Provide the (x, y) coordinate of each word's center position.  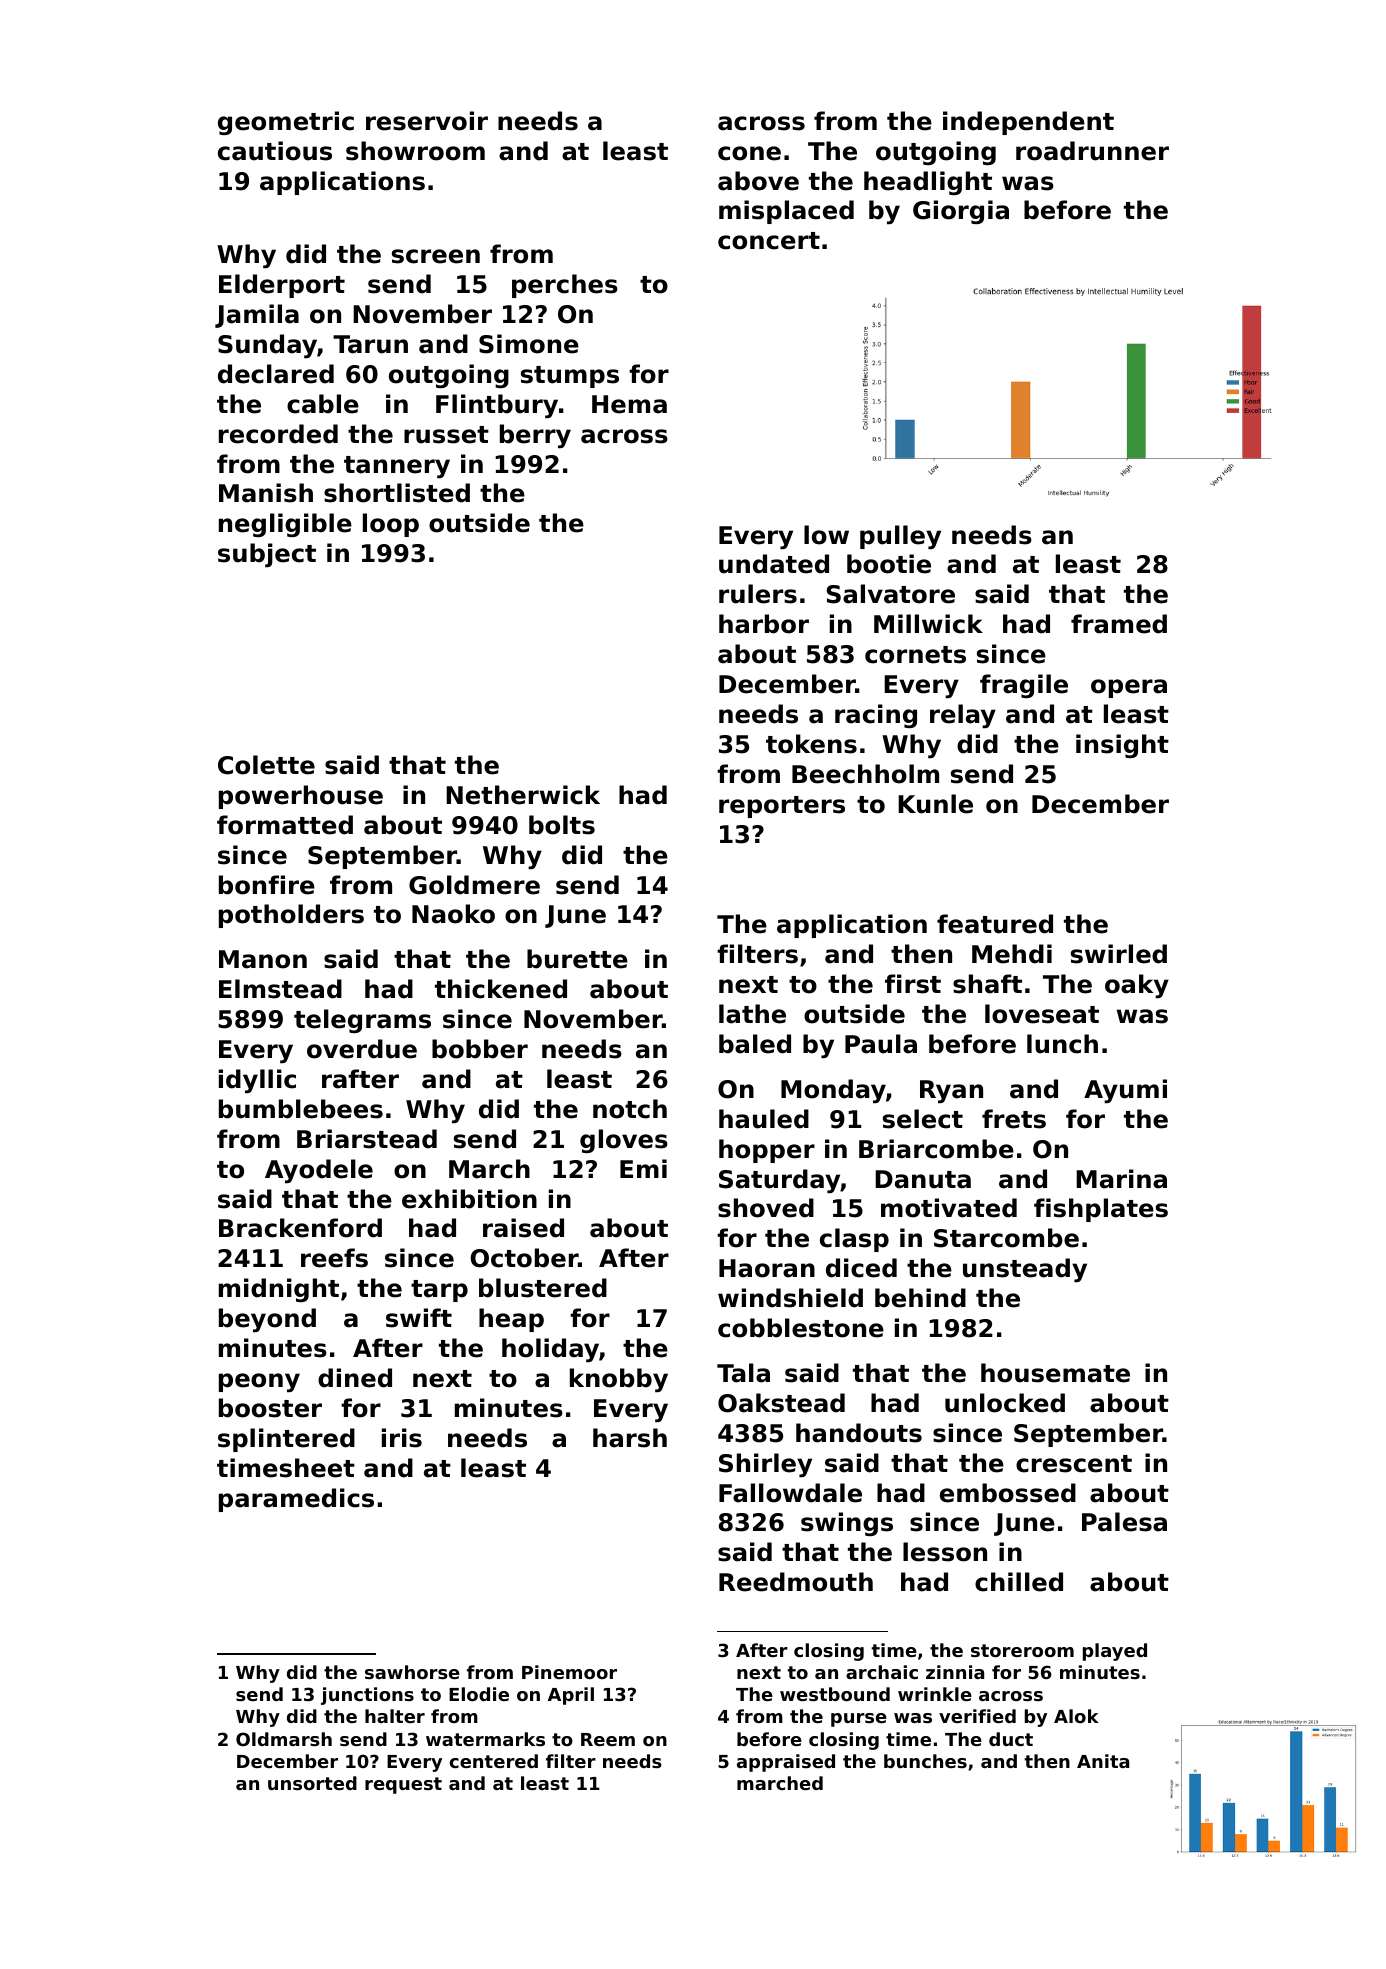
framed (1119, 624)
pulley (900, 537)
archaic (882, 1672)
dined (355, 1378)
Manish (266, 493)
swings (847, 1524)
